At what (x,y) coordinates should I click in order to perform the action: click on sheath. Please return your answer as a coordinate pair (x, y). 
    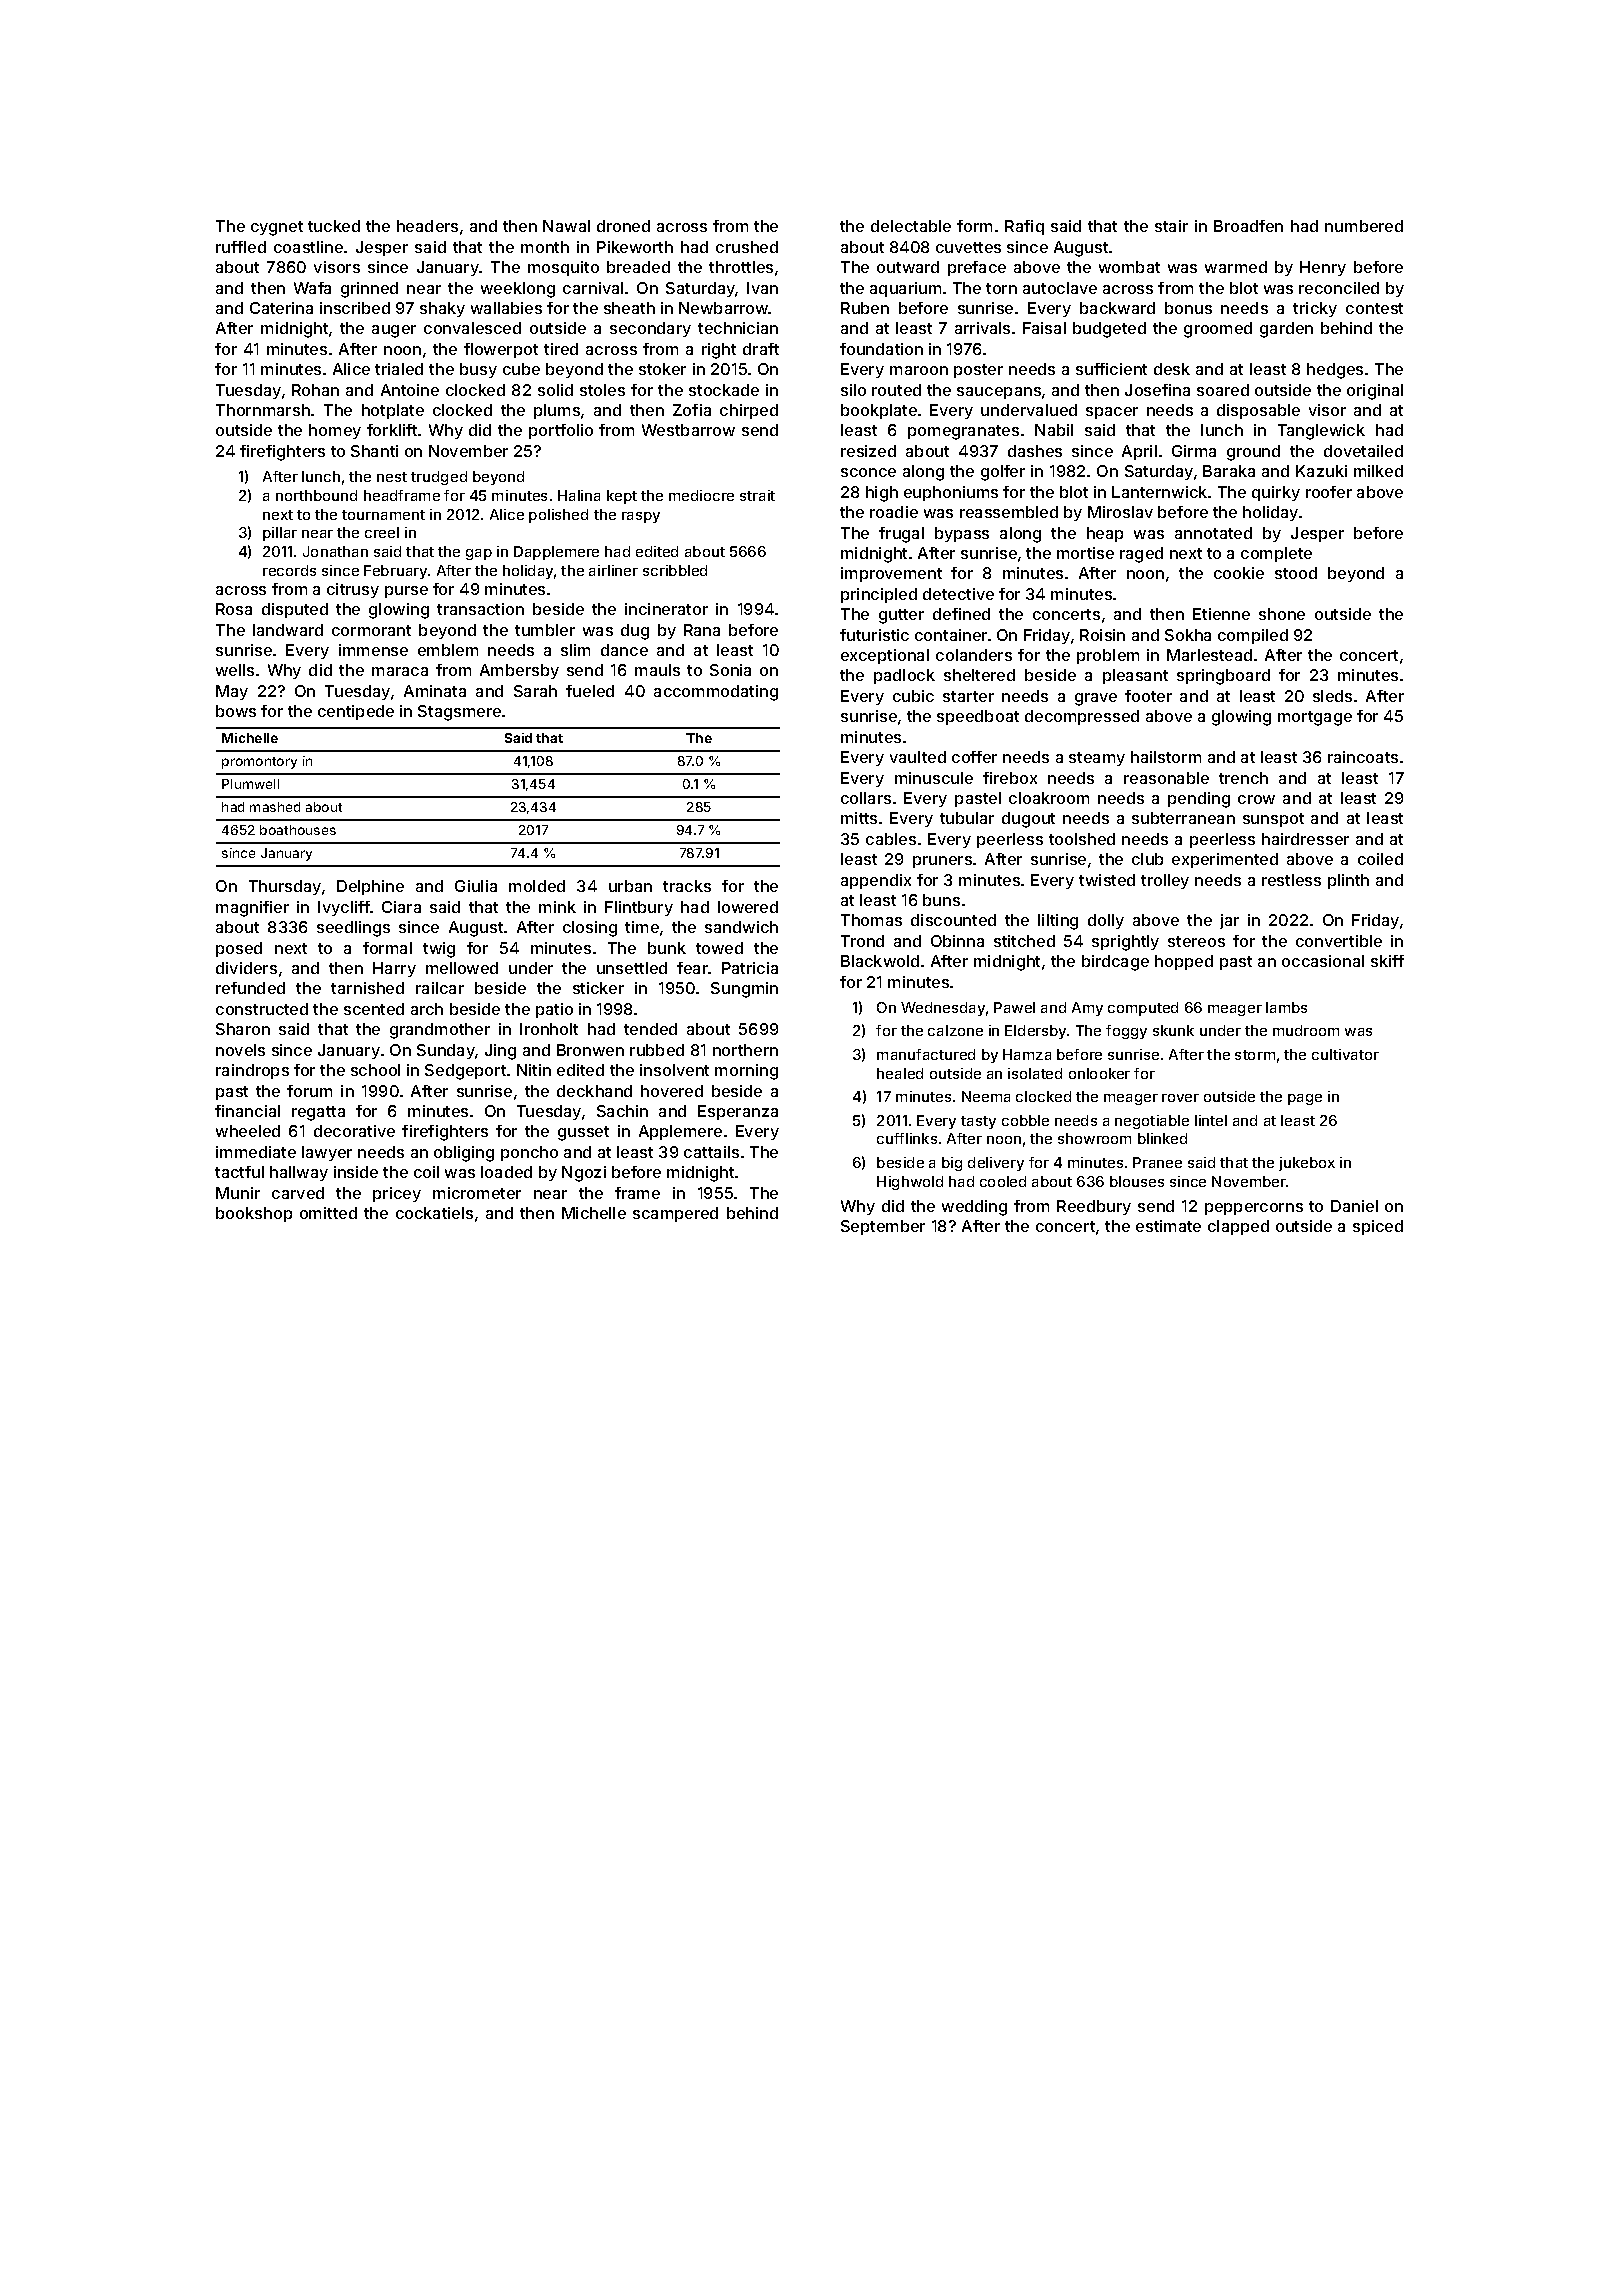
    Looking at the image, I should click on (629, 308).
